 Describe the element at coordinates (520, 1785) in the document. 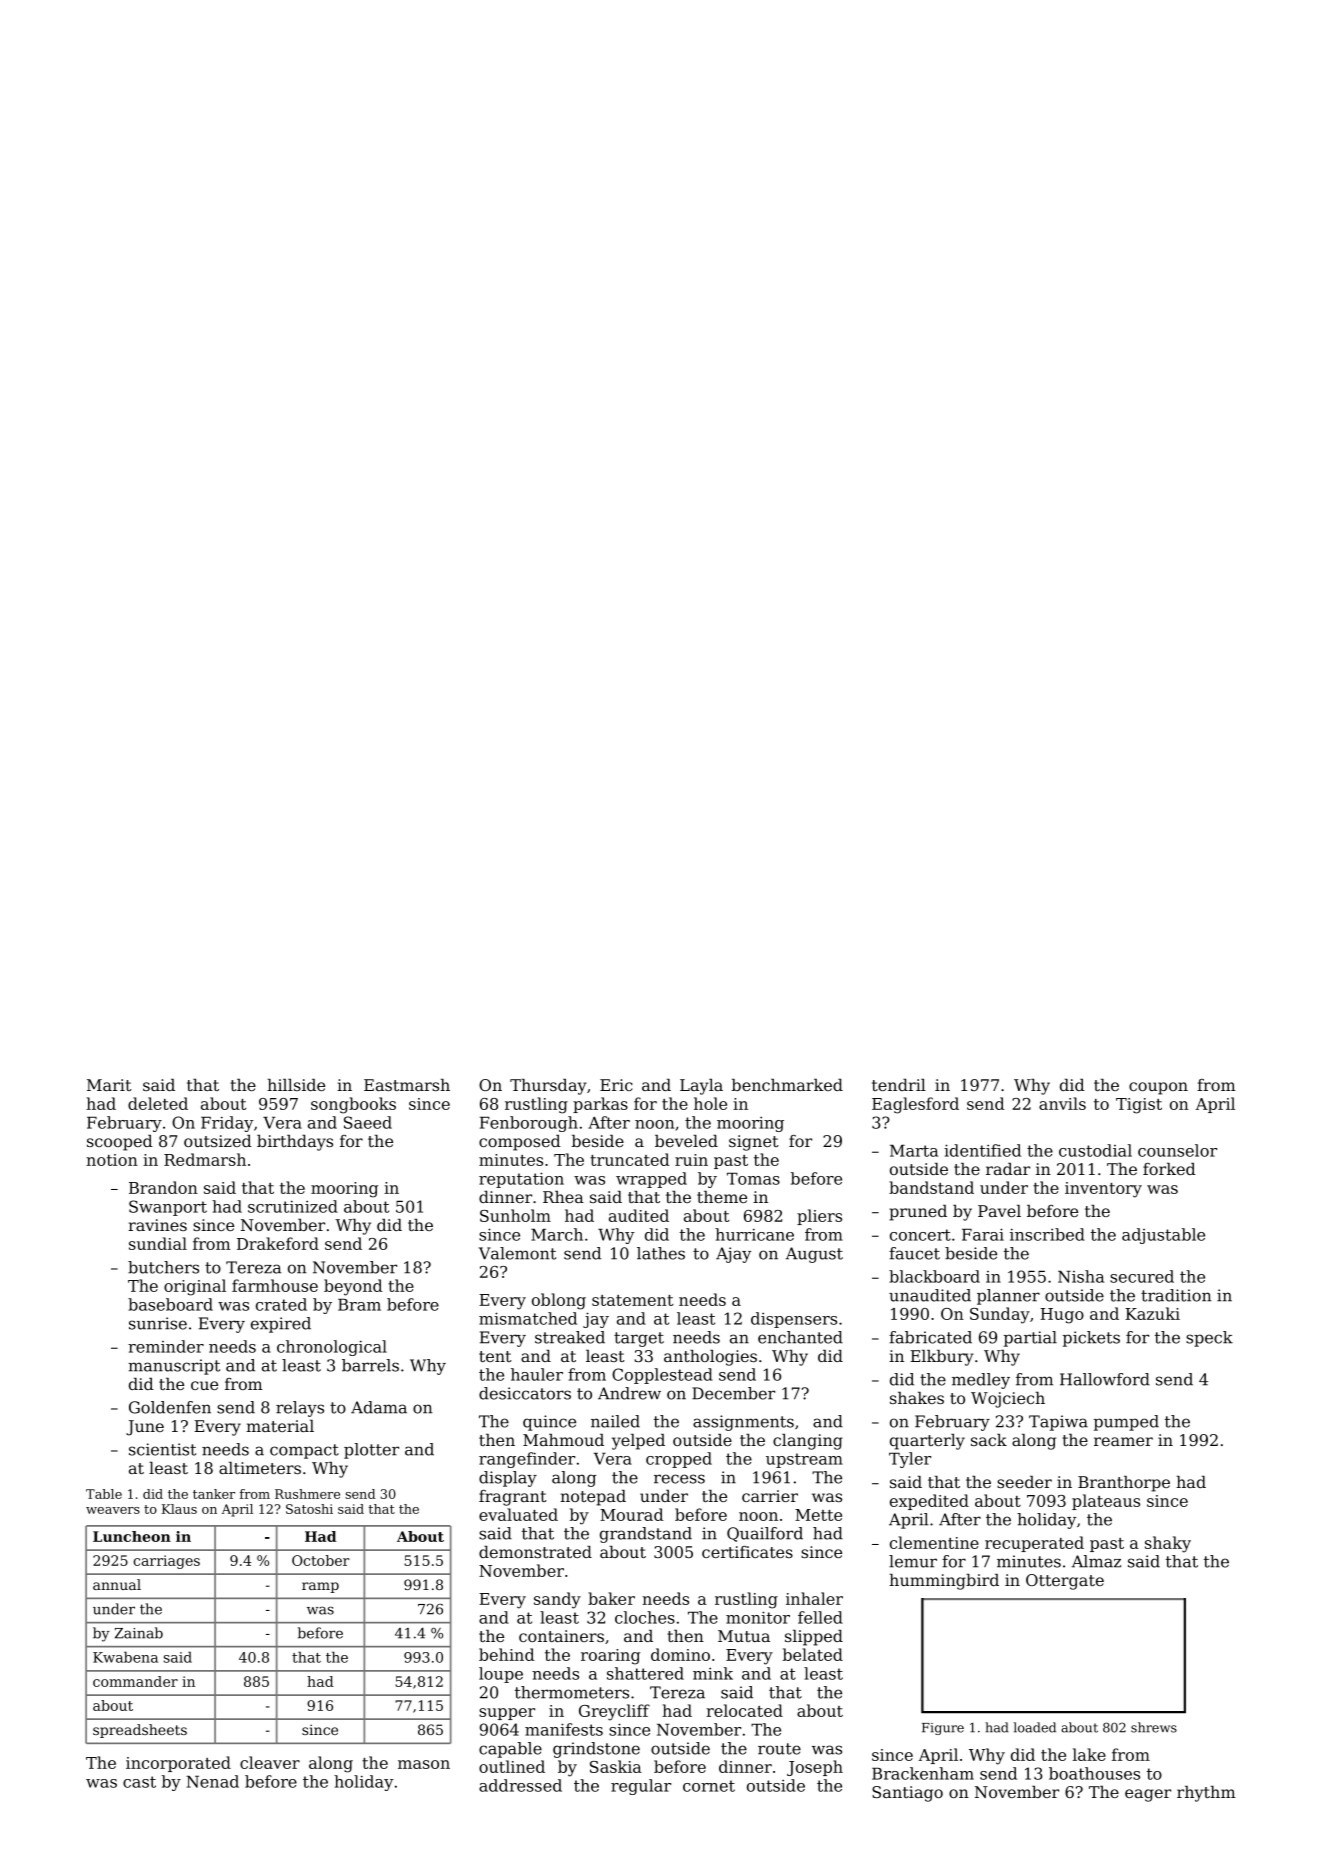

I see `addressed` at that location.
